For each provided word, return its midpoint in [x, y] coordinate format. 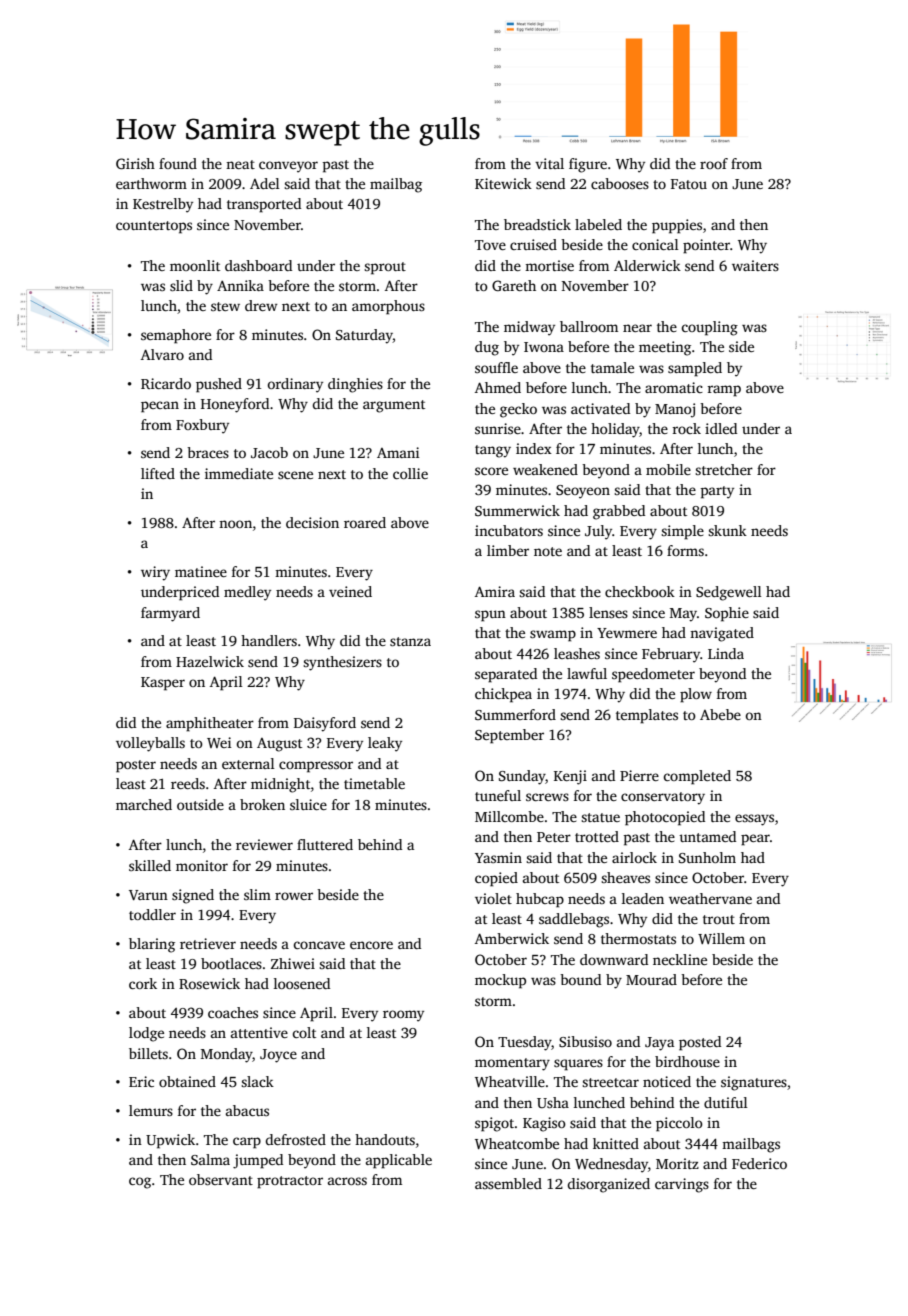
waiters [755, 265]
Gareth [514, 285]
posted [700, 1043]
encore [371, 945]
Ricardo [166, 383]
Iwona [544, 347]
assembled [508, 1183]
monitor [202, 865]
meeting [665, 348]
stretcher [724, 469]
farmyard [170, 614]
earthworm [151, 183]
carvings [682, 1185]
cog [140, 1183]
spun [490, 616]
